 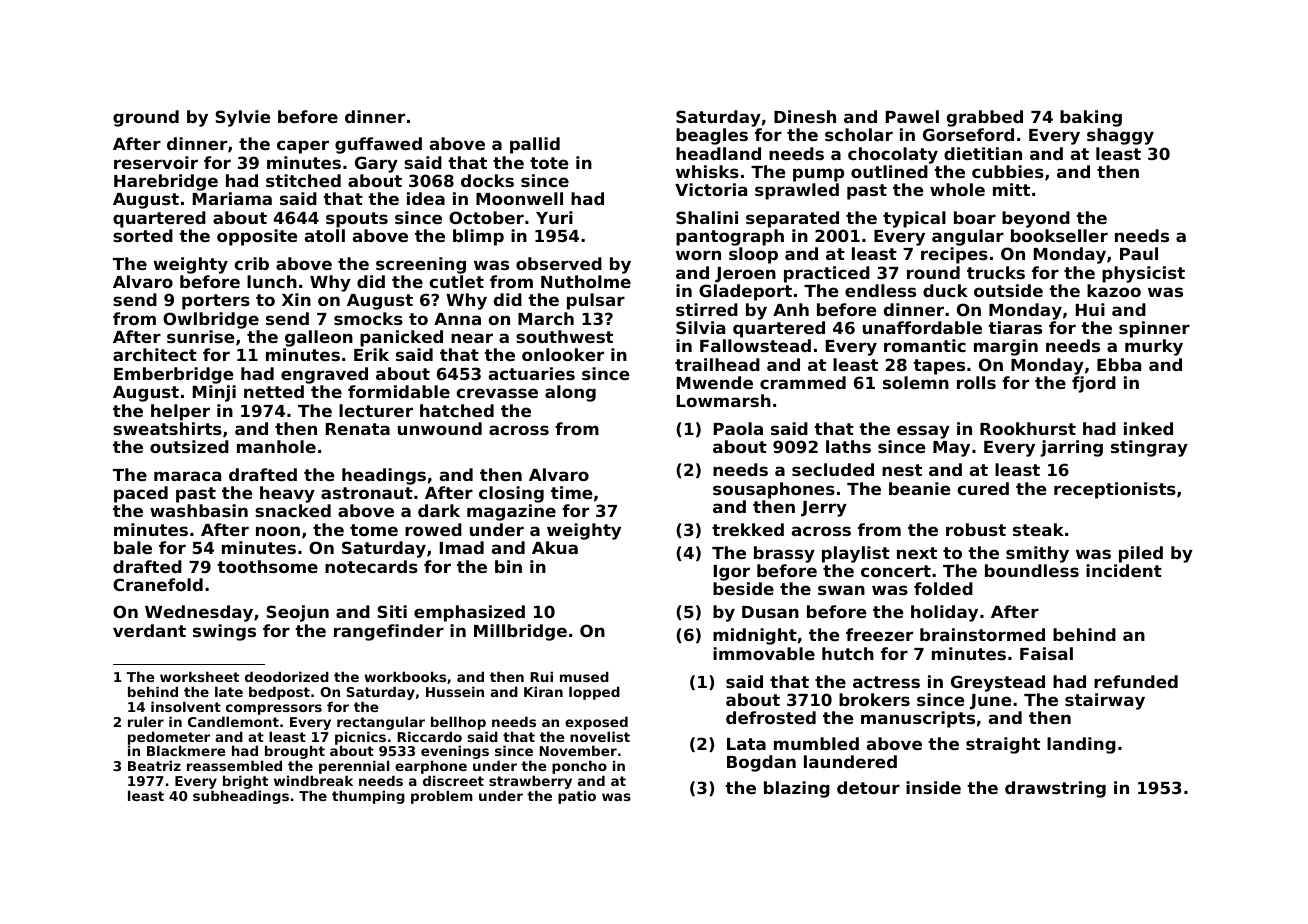 I want to click on Greystead, so click(x=998, y=683).
